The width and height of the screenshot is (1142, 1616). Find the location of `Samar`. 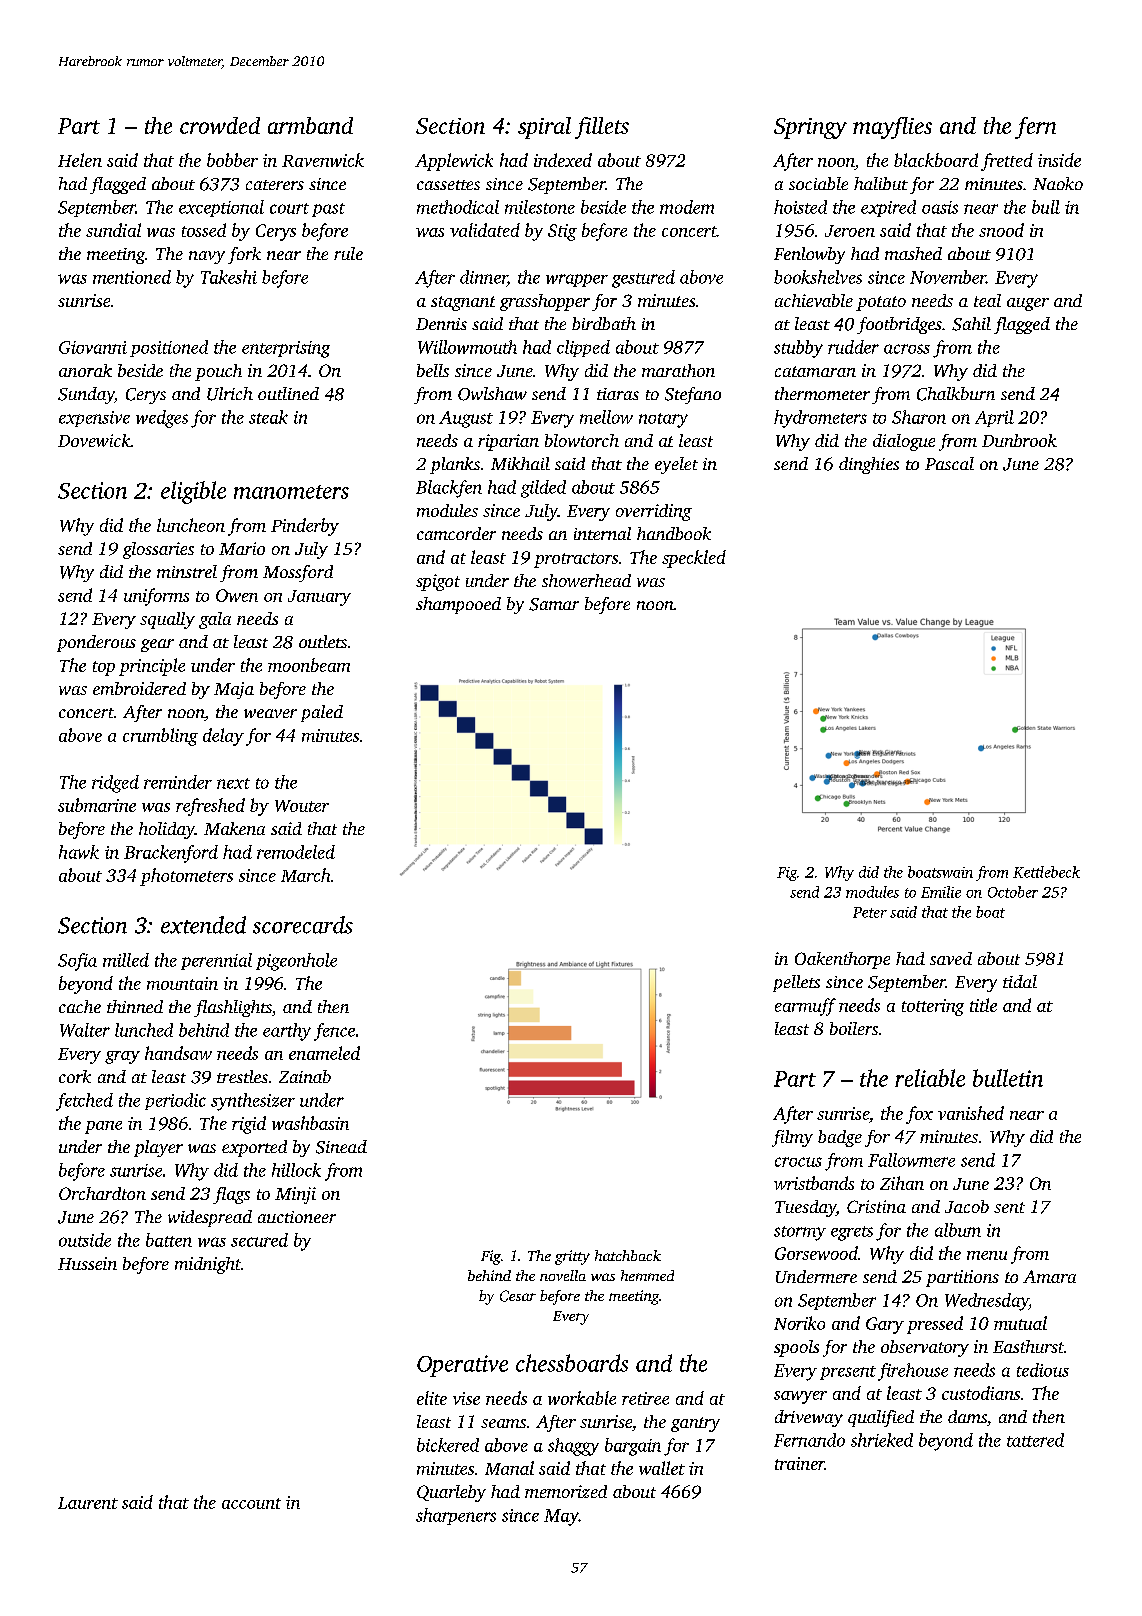

Samar is located at coordinates (554, 604).
